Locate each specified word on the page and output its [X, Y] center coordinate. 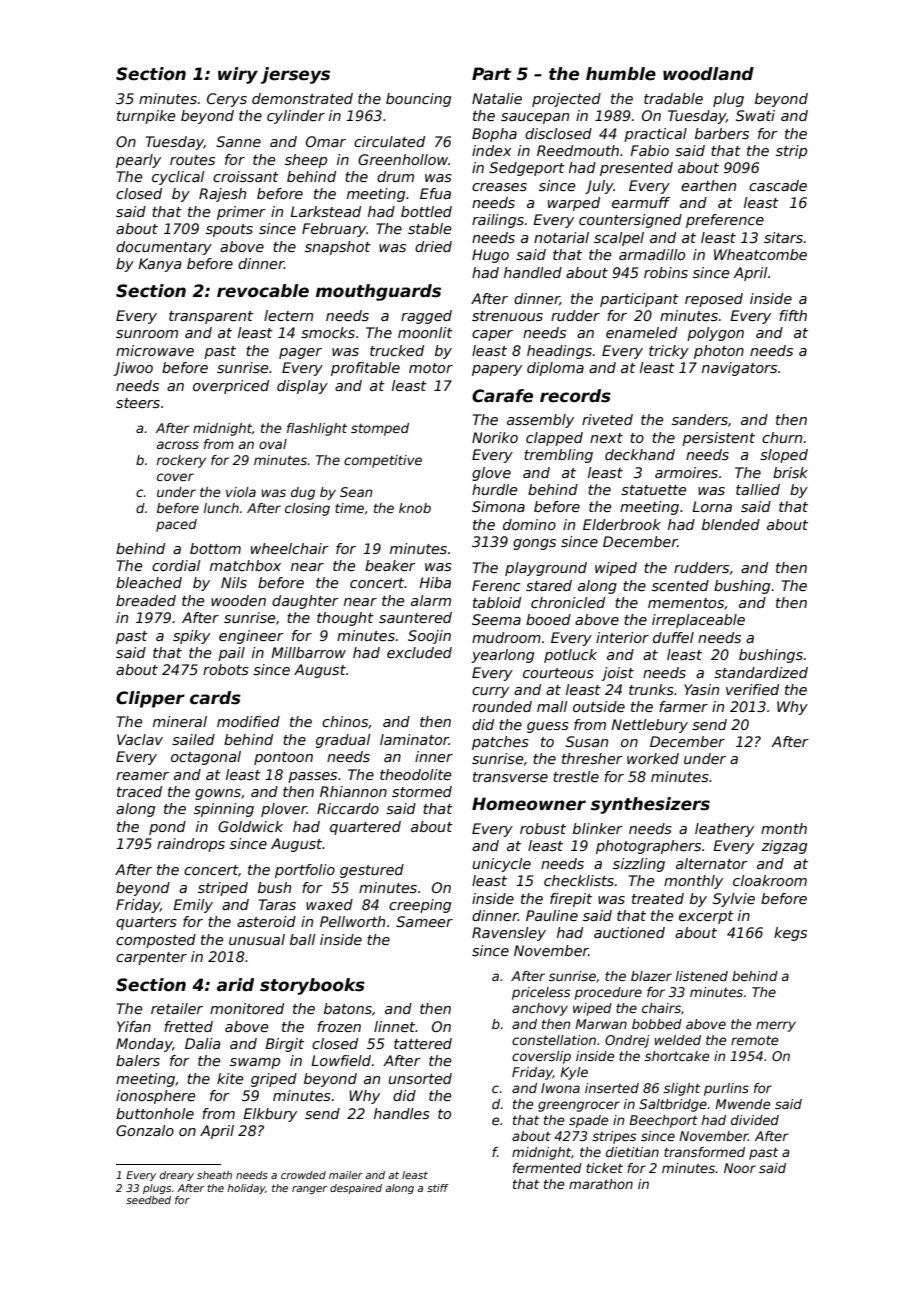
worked [653, 758]
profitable [365, 369]
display [302, 387]
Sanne [238, 141]
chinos [345, 721]
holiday [246, 1189]
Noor [740, 1168]
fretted [188, 1026]
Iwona [560, 1088]
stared [549, 585]
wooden [238, 600]
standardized [761, 672]
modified [248, 721]
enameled [641, 332]
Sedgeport [527, 169]
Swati [755, 115]
